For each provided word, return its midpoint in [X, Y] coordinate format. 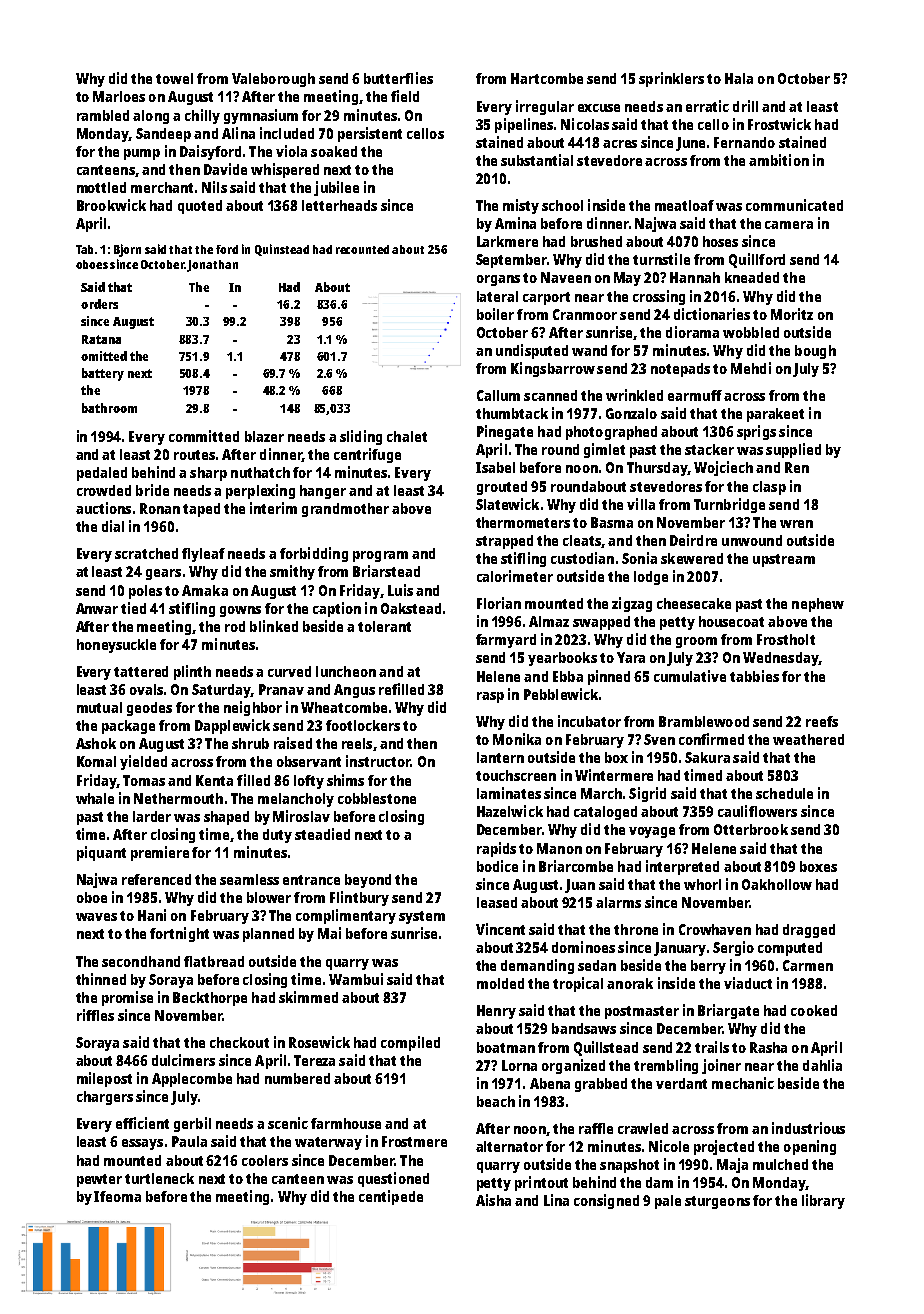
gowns [240, 611]
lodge [651, 578]
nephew [818, 605]
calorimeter [515, 576]
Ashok [96, 743]
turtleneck [159, 1178]
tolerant [384, 626]
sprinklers [671, 79]
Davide [225, 169]
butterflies [398, 78]
